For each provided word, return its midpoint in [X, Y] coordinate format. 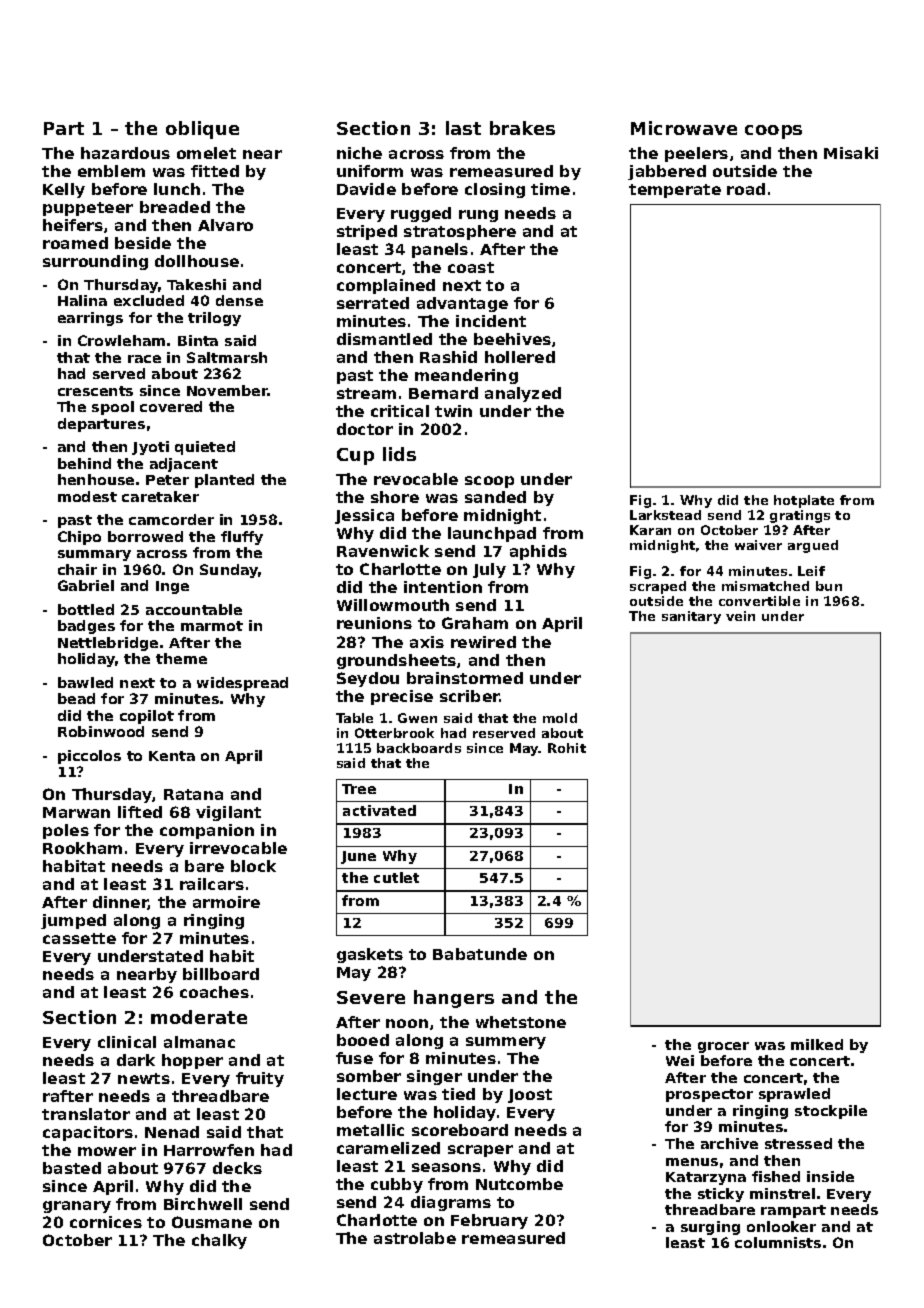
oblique [202, 130]
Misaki [851, 153]
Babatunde [480, 954]
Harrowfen [209, 1150]
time [550, 189]
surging [710, 1228]
